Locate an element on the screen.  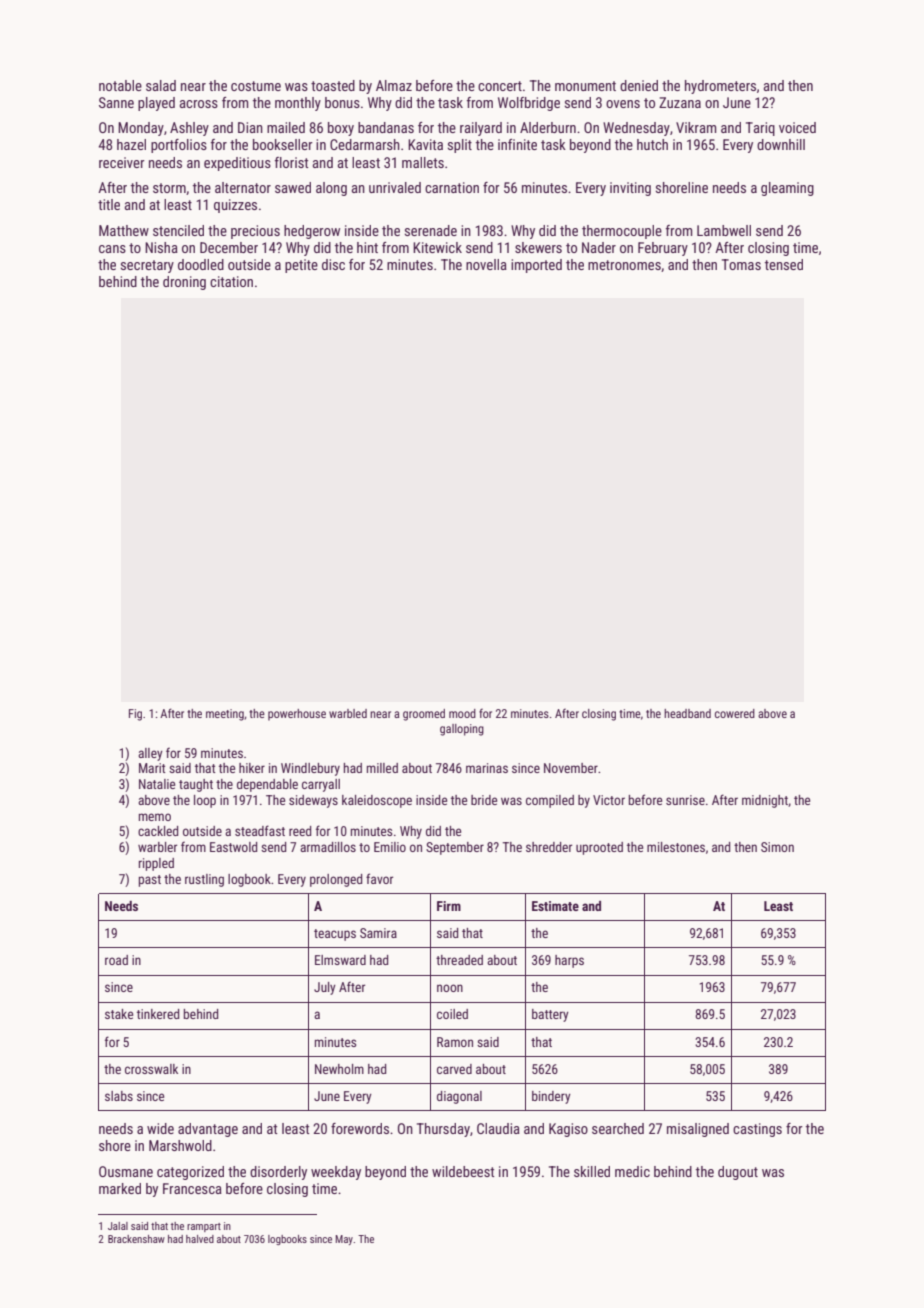
salad is located at coordinates (161, 85).
